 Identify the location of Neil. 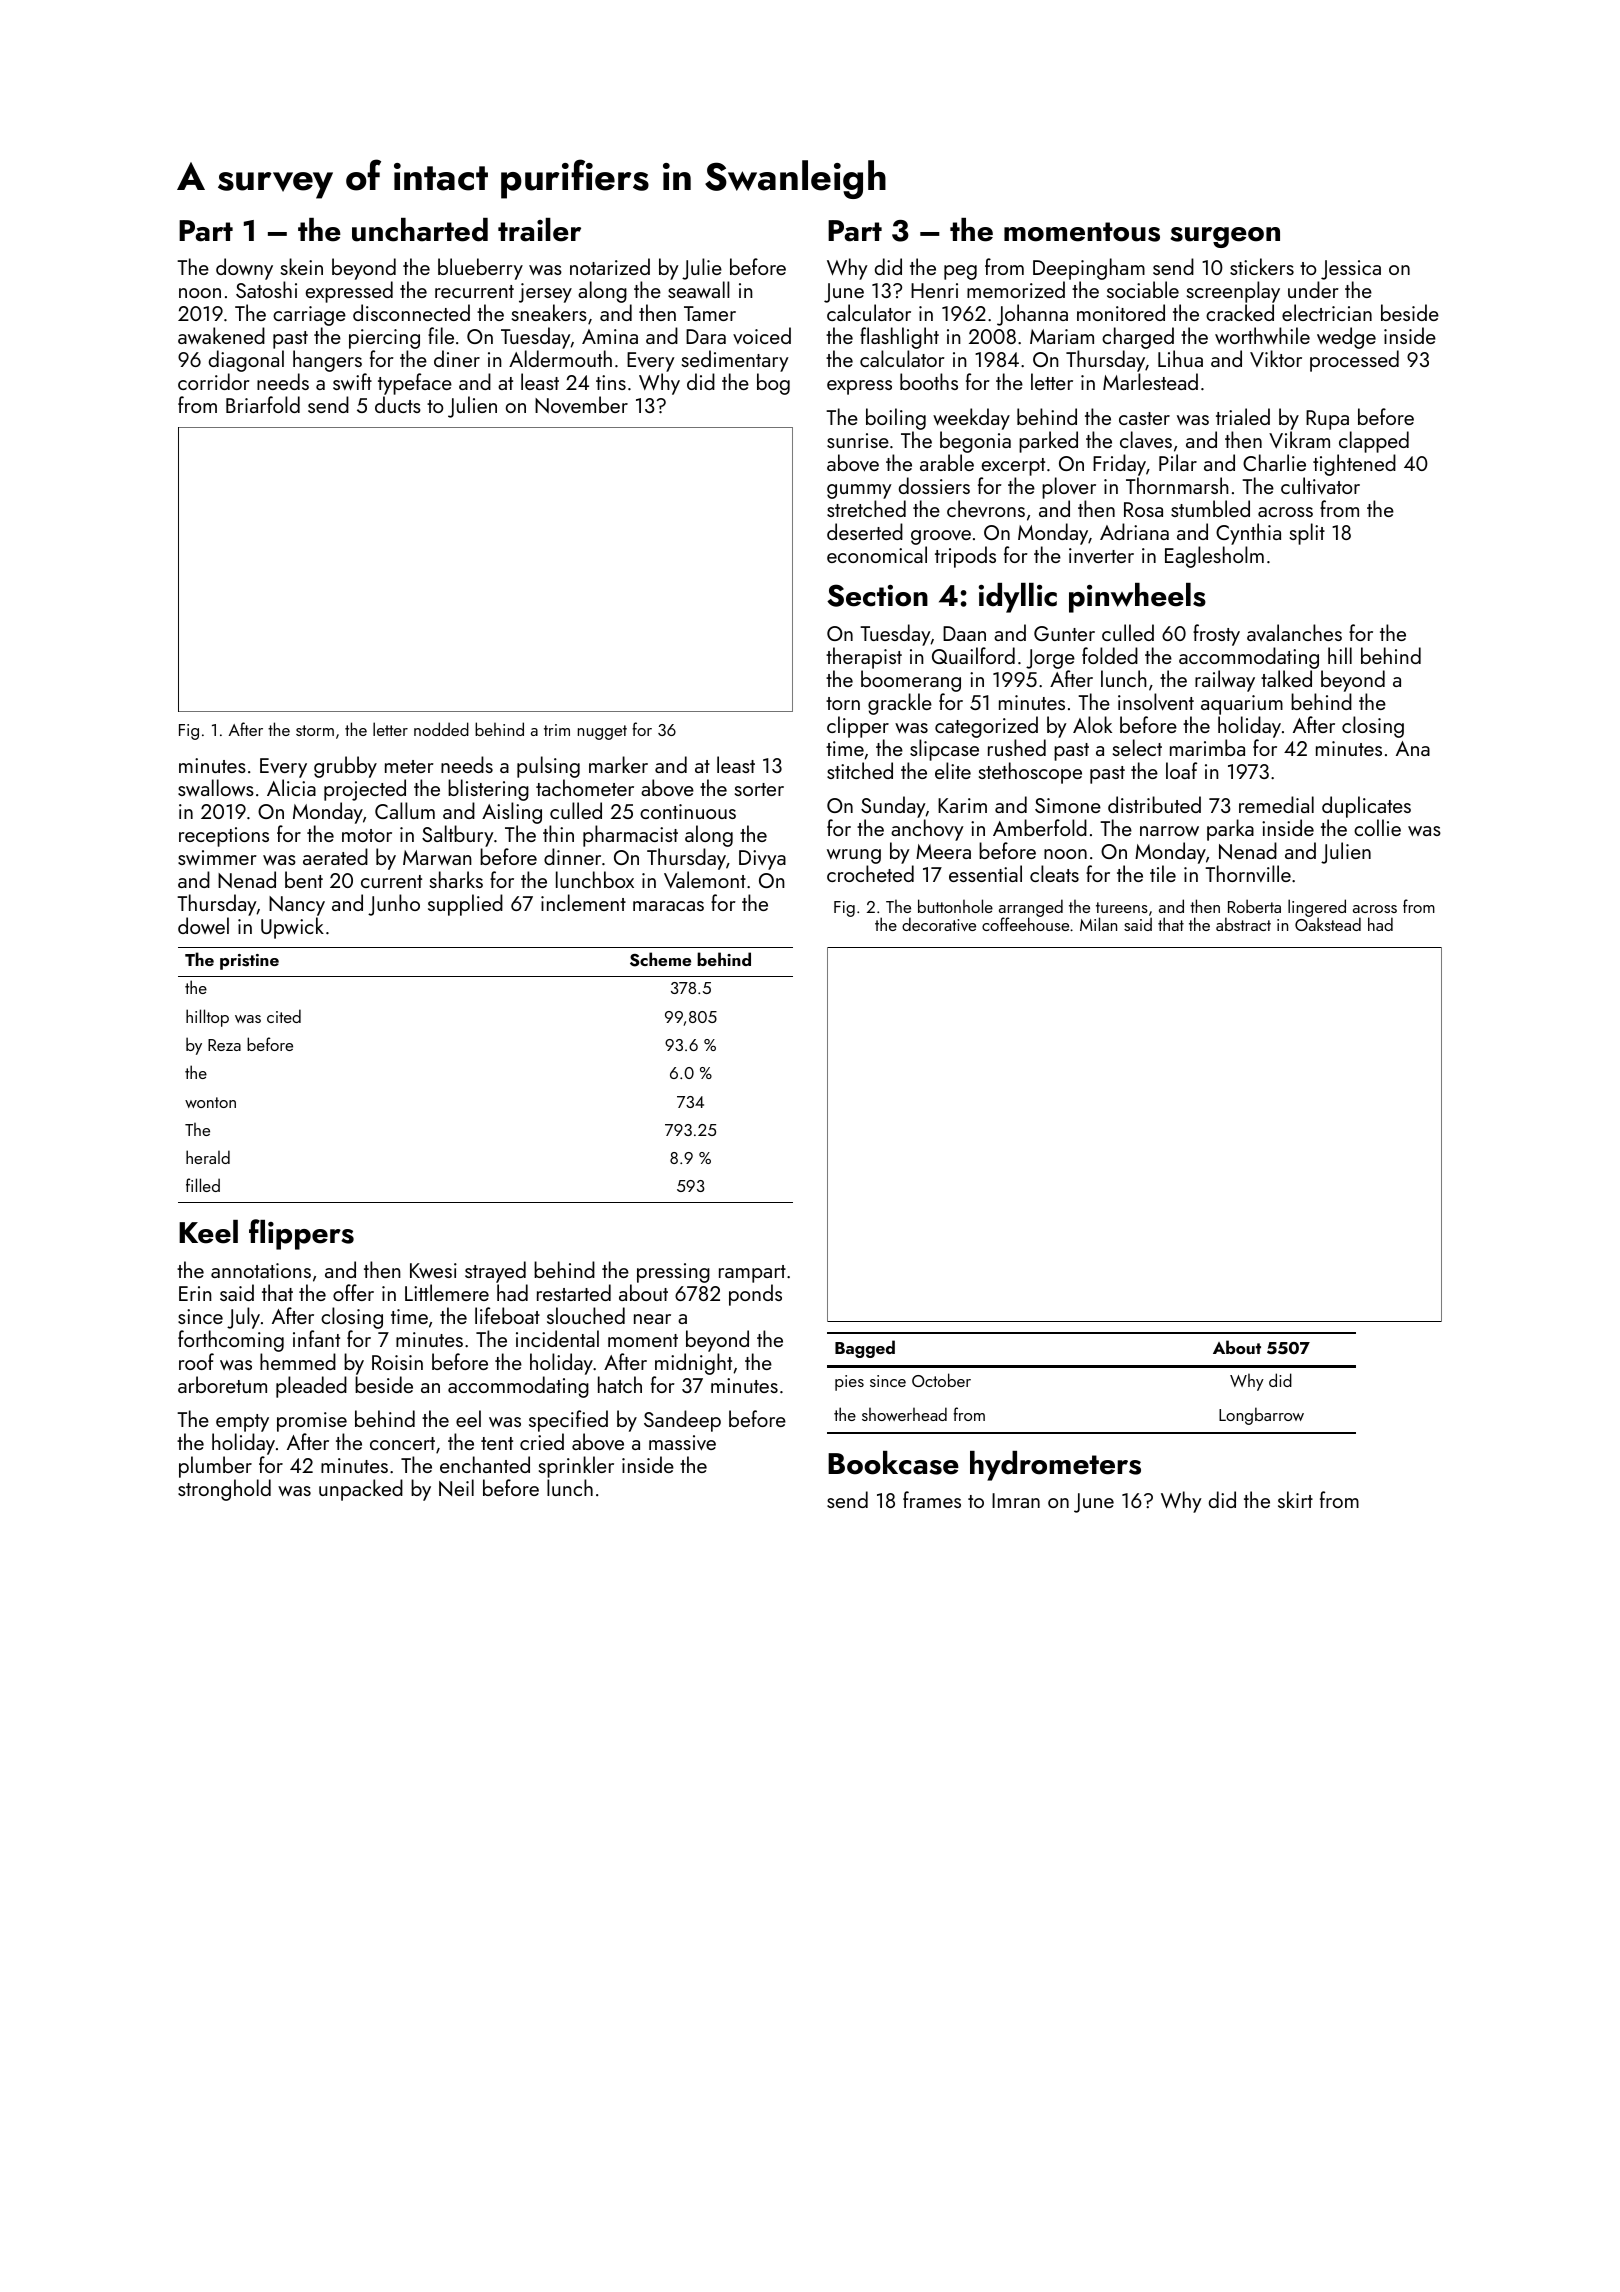
(456, 1487).
